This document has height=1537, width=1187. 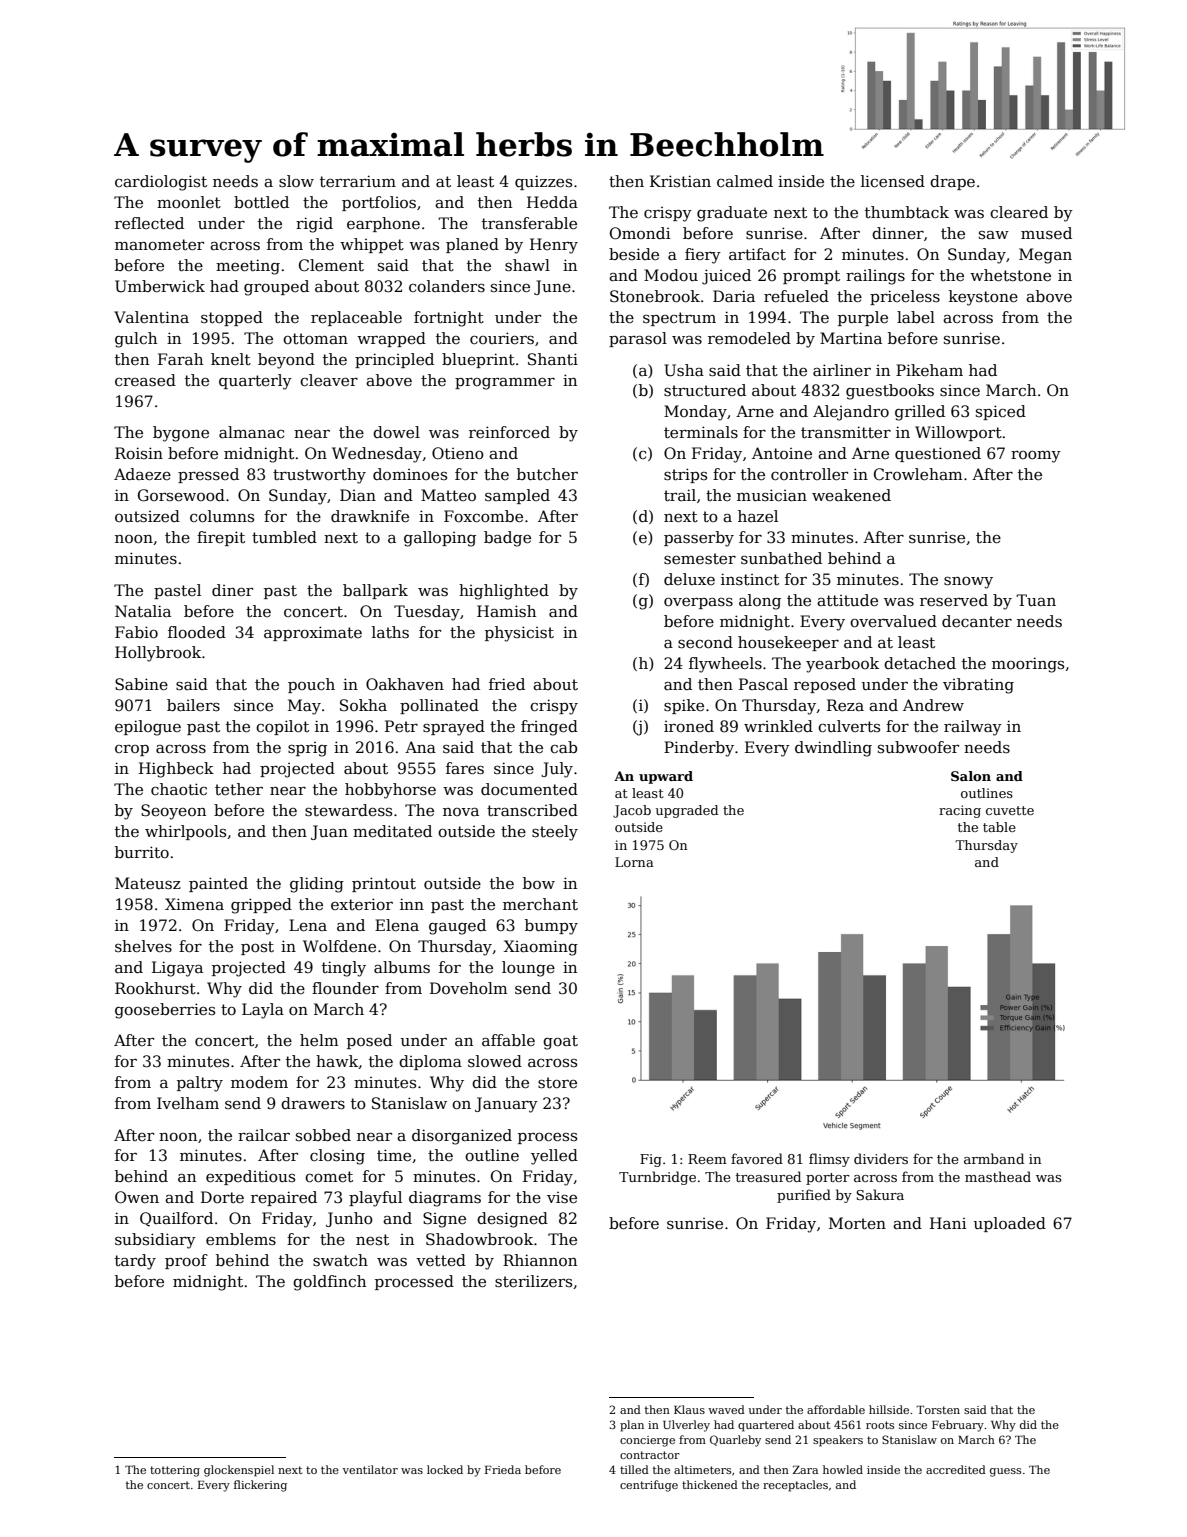 I want to click on tottering, so click(x=175, y=1471).
